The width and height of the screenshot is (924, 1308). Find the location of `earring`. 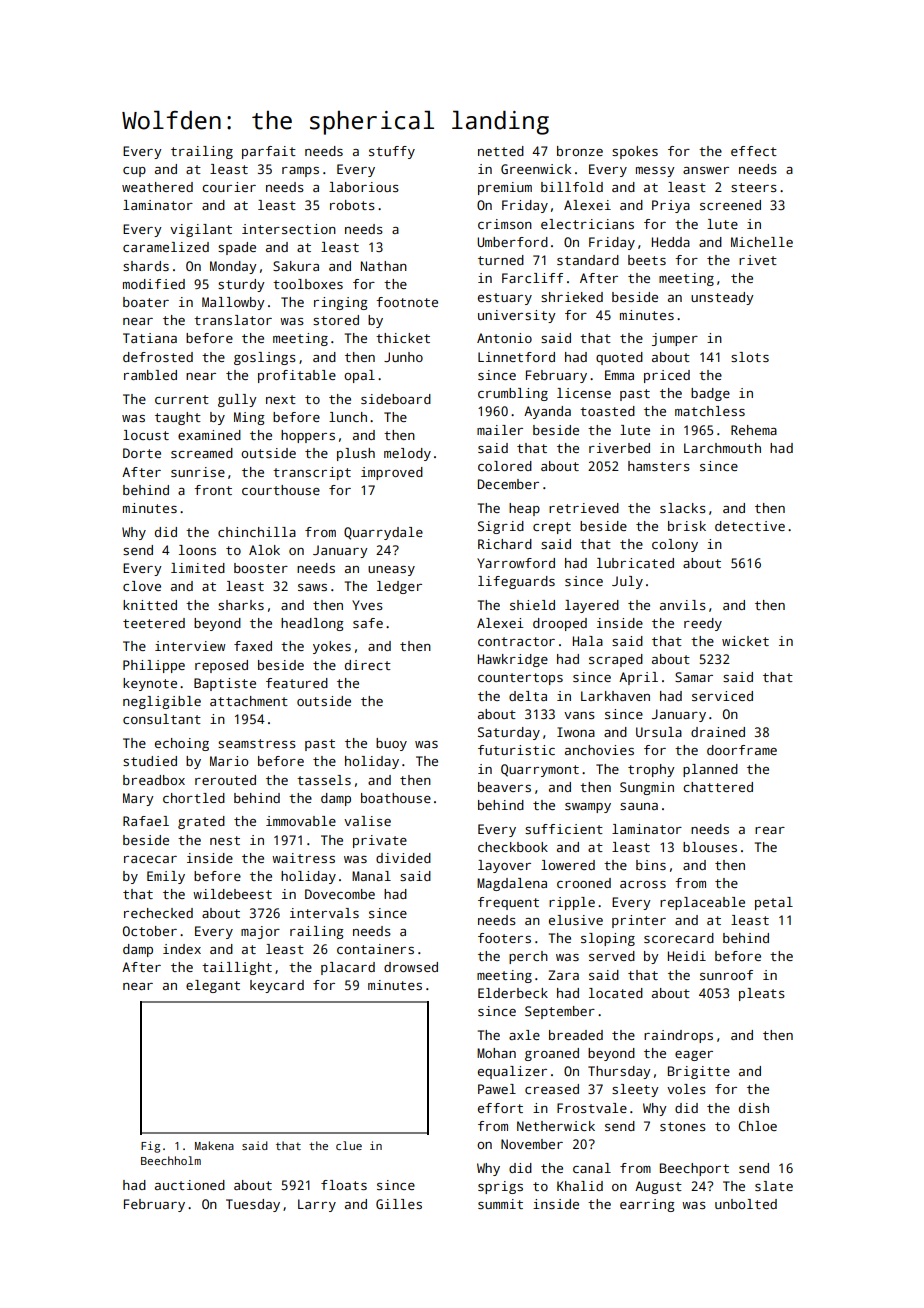

earring is located at coordinates (647, 1205).
